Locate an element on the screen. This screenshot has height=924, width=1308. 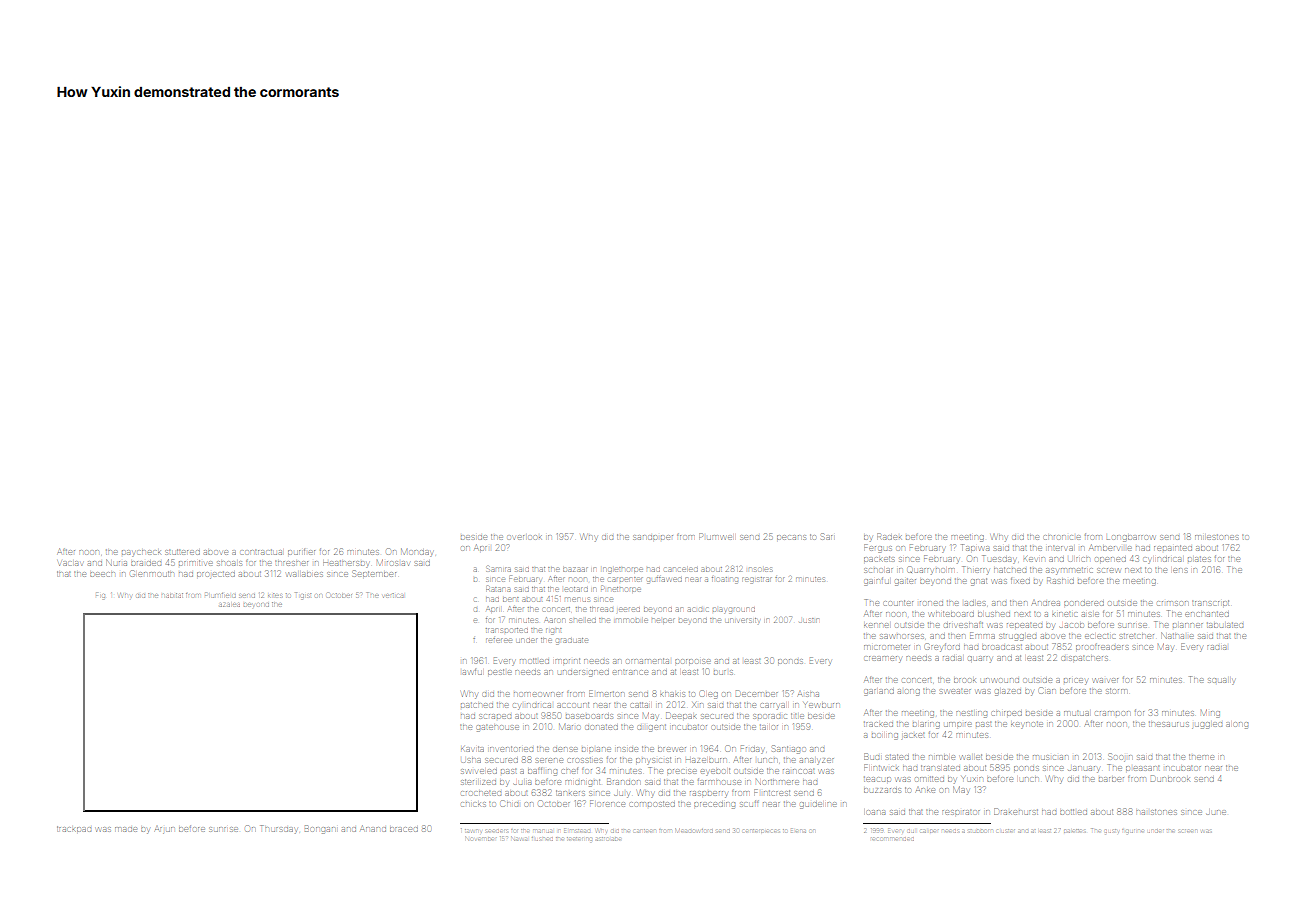
thesaurus is located at coordinates (1169, 724).
